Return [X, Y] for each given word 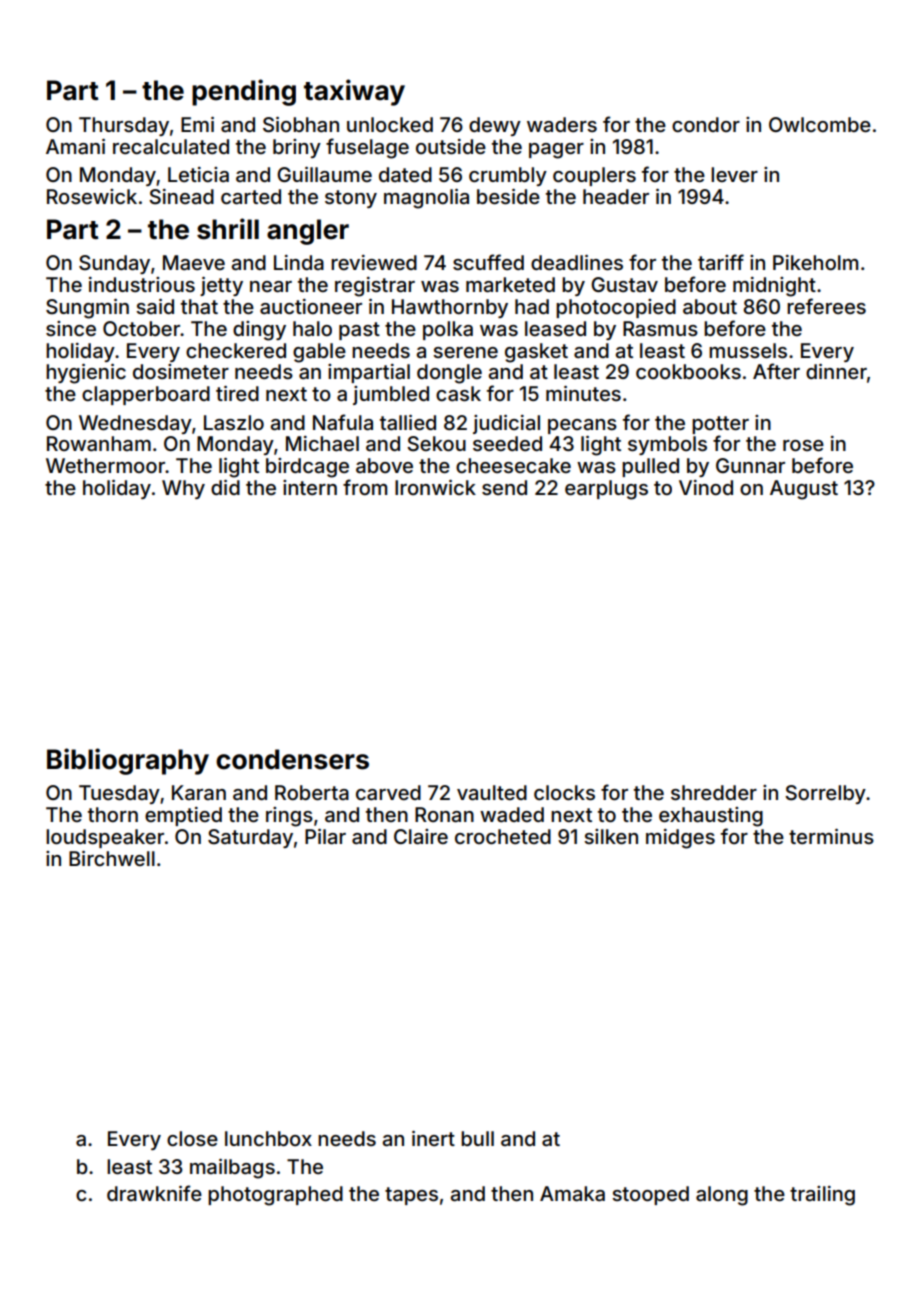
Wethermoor [105, 465]
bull [477, 1138]
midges [680, 839]
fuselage [367, 148]
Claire [421, 836]
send [504, 487]
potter [720, 425]
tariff [721, 262]
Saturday [250, 838]
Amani [75, 146]
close [192, 1138]
